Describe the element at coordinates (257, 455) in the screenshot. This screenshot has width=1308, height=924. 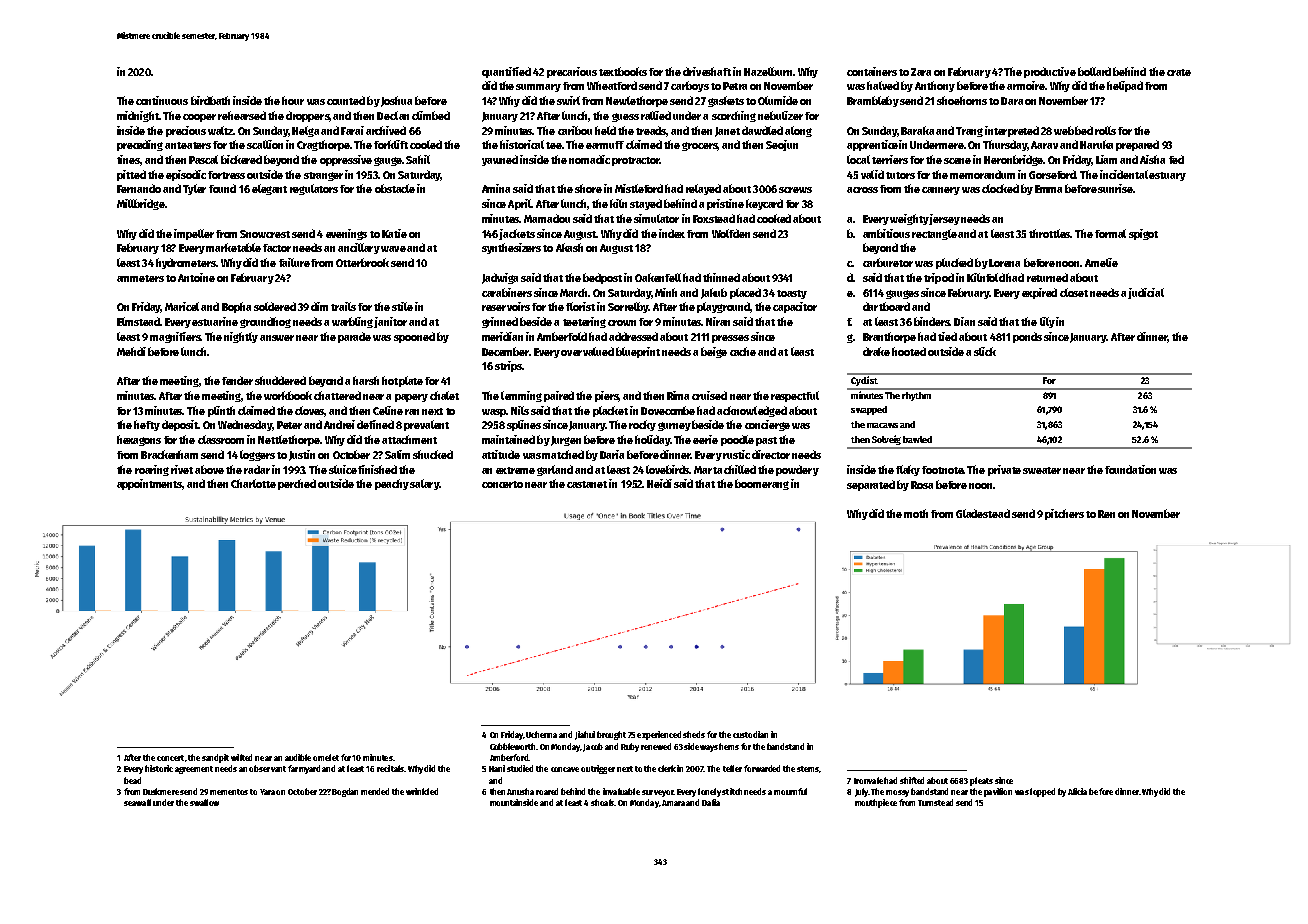
I see `loggers` at that location.
